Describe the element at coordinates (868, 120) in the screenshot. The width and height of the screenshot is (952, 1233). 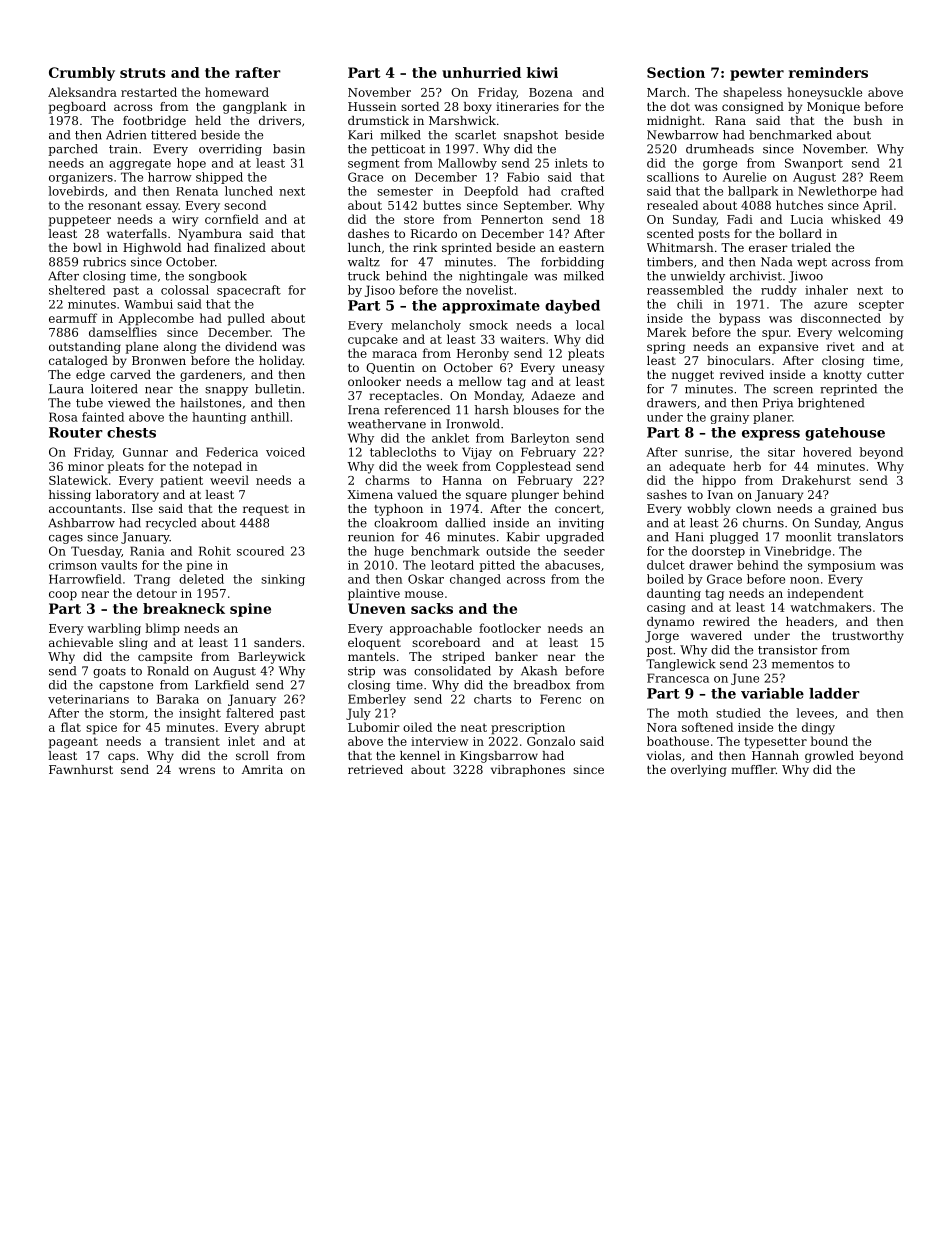
I see `bush` at that location.
